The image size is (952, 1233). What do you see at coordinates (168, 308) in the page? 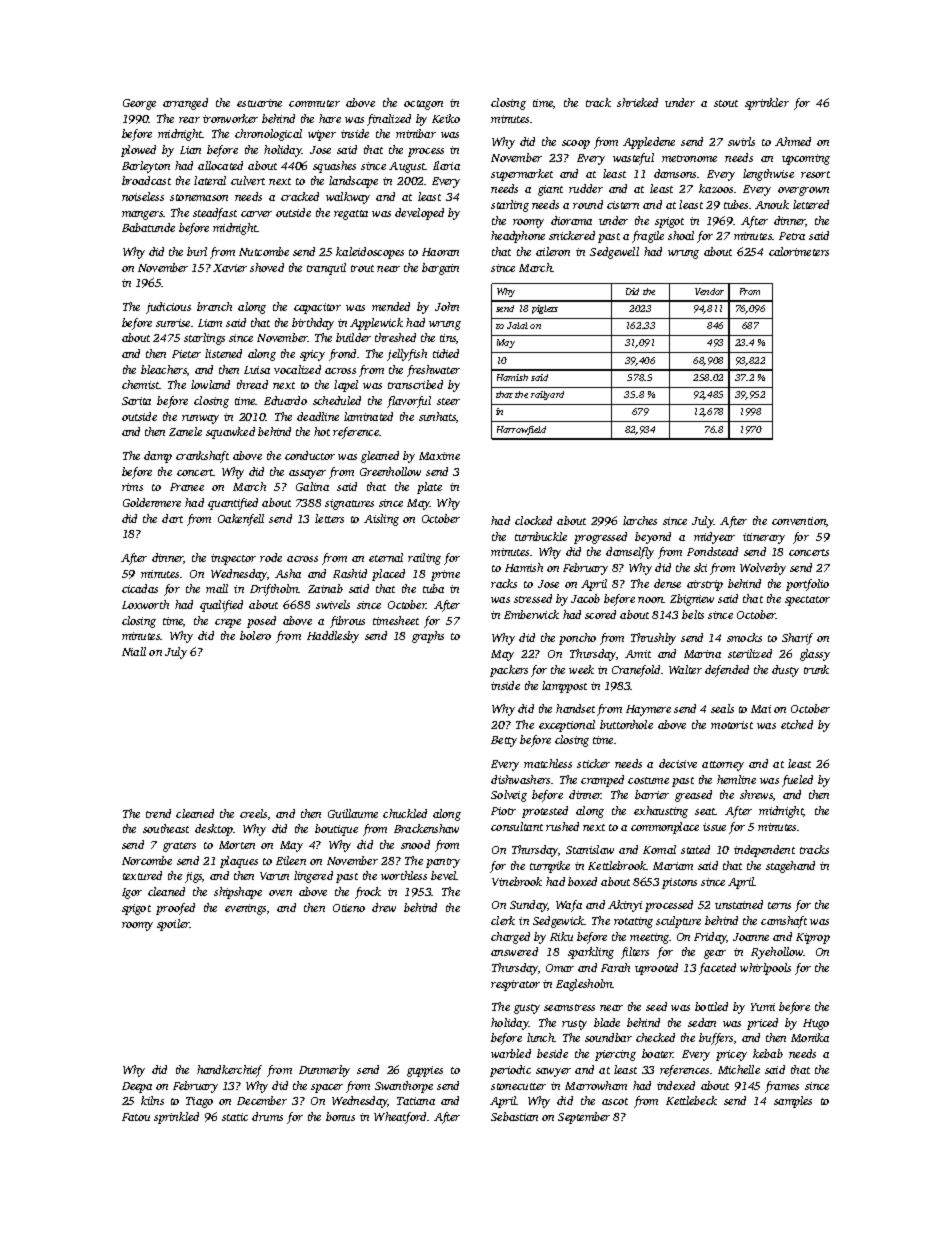
I see `judicious` at bounding box center [168, 308].
